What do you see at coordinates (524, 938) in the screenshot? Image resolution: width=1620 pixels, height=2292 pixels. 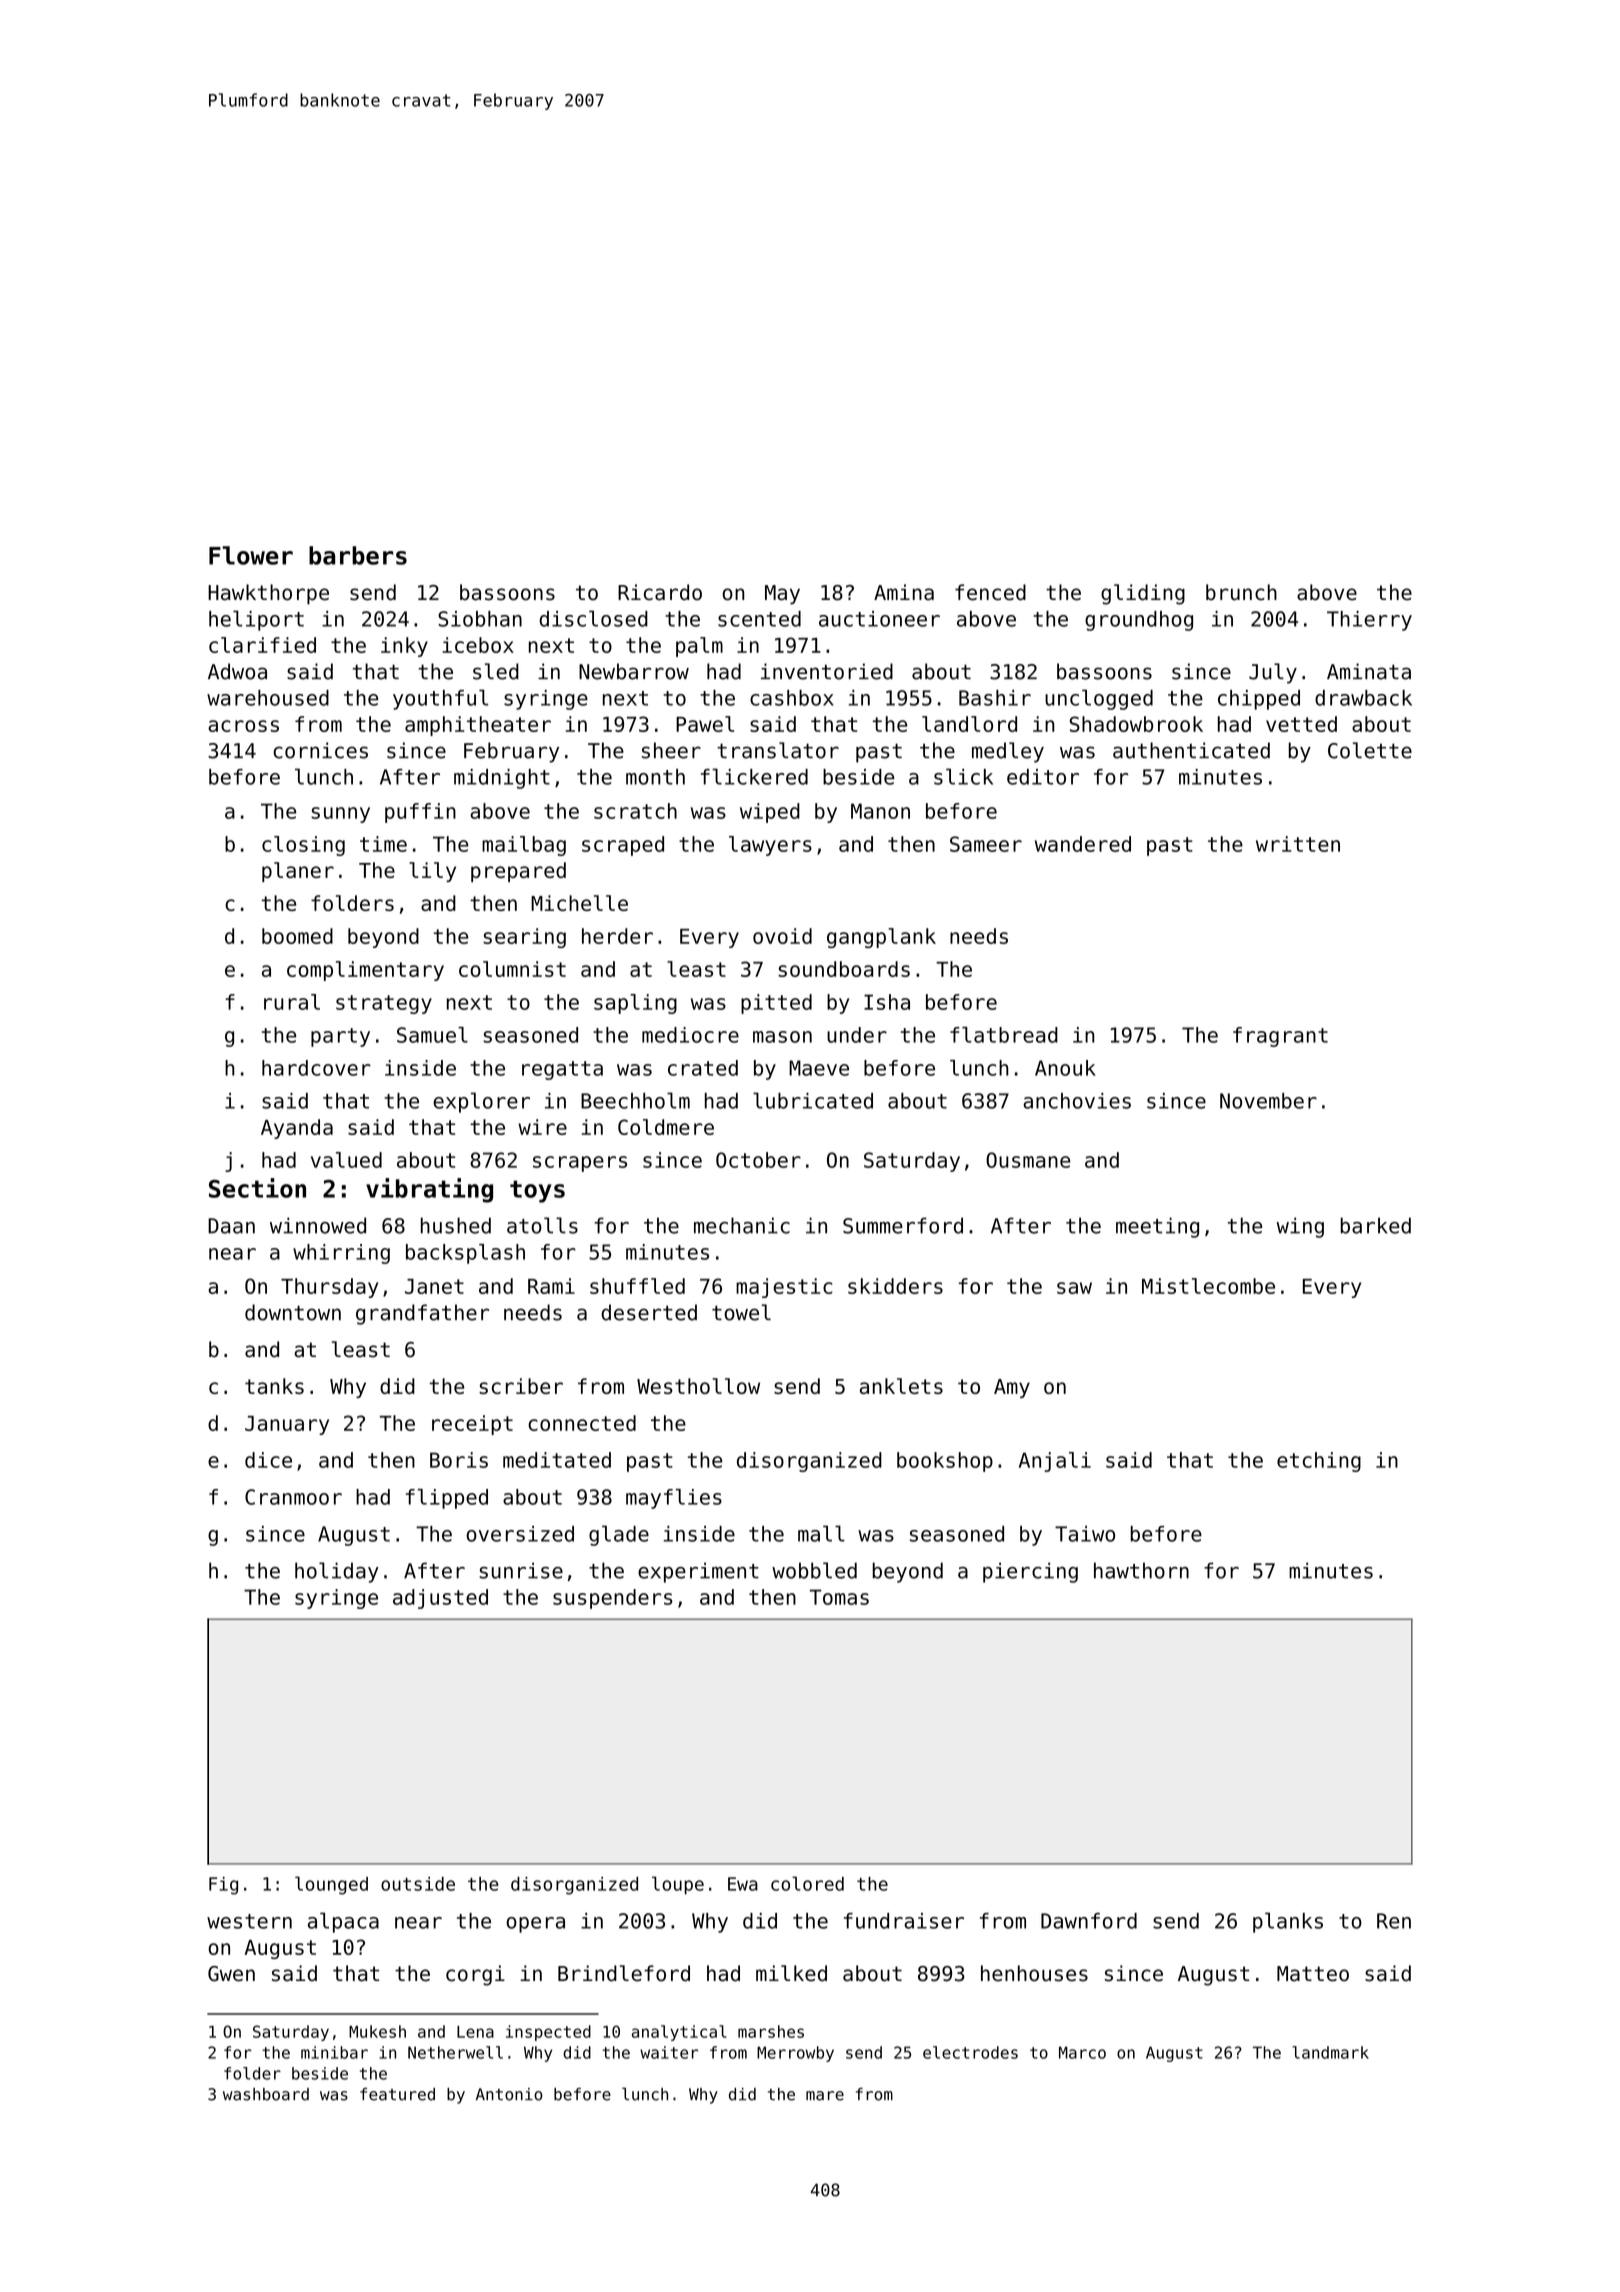 I see `searing` at bounding box center [524, 938].
